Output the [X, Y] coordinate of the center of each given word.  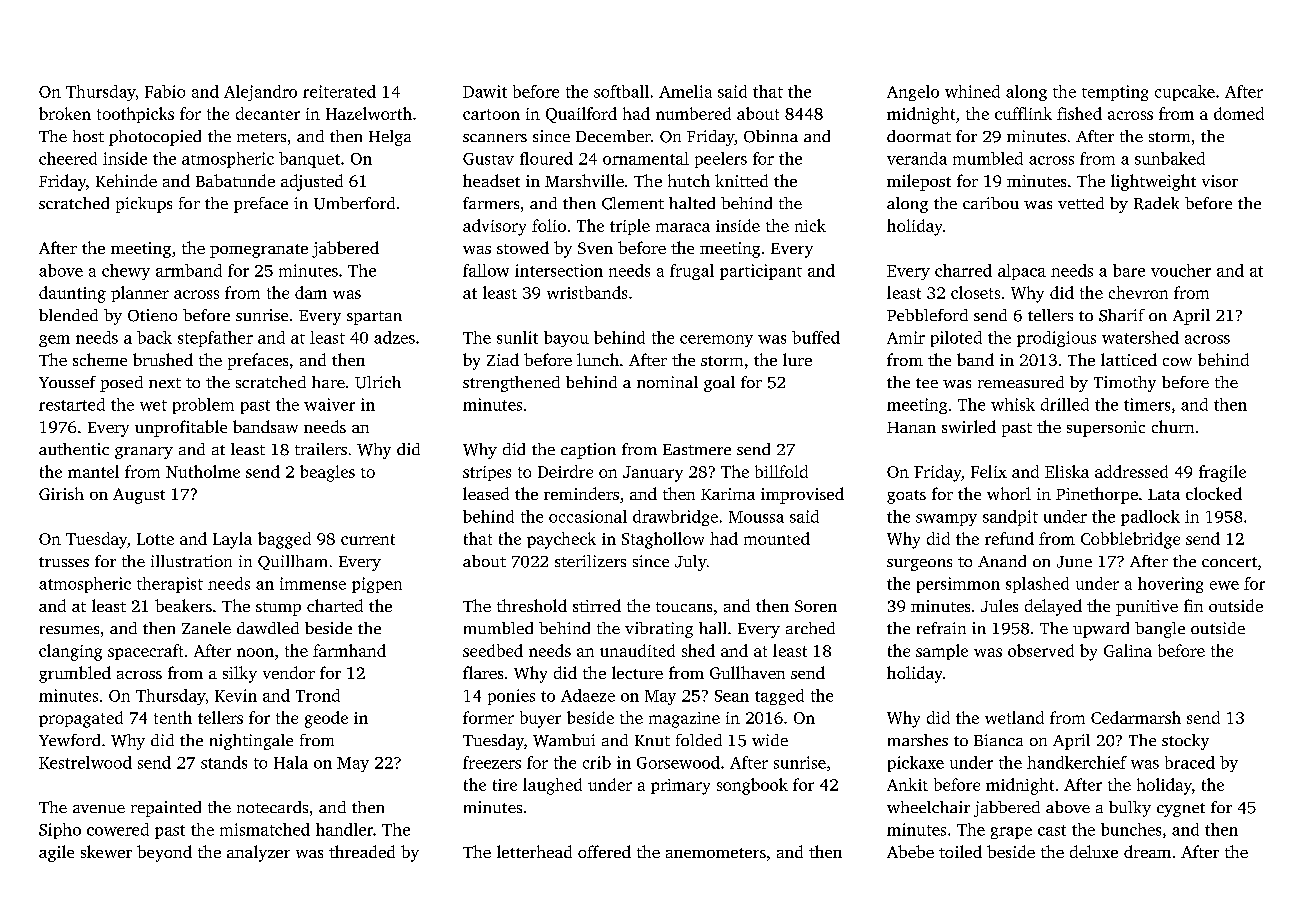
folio [549, 225]
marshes [918, 740]
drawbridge [675, 518]
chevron [1138, 292]
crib [597, 762]
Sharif [1122, 315]
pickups [144, 205]
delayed [1053, 607]
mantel [93, 471]
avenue [99, 809]
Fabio [165, 91]
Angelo [913, 93]
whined [972, 91]
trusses [64, 562]
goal [719, 384]
